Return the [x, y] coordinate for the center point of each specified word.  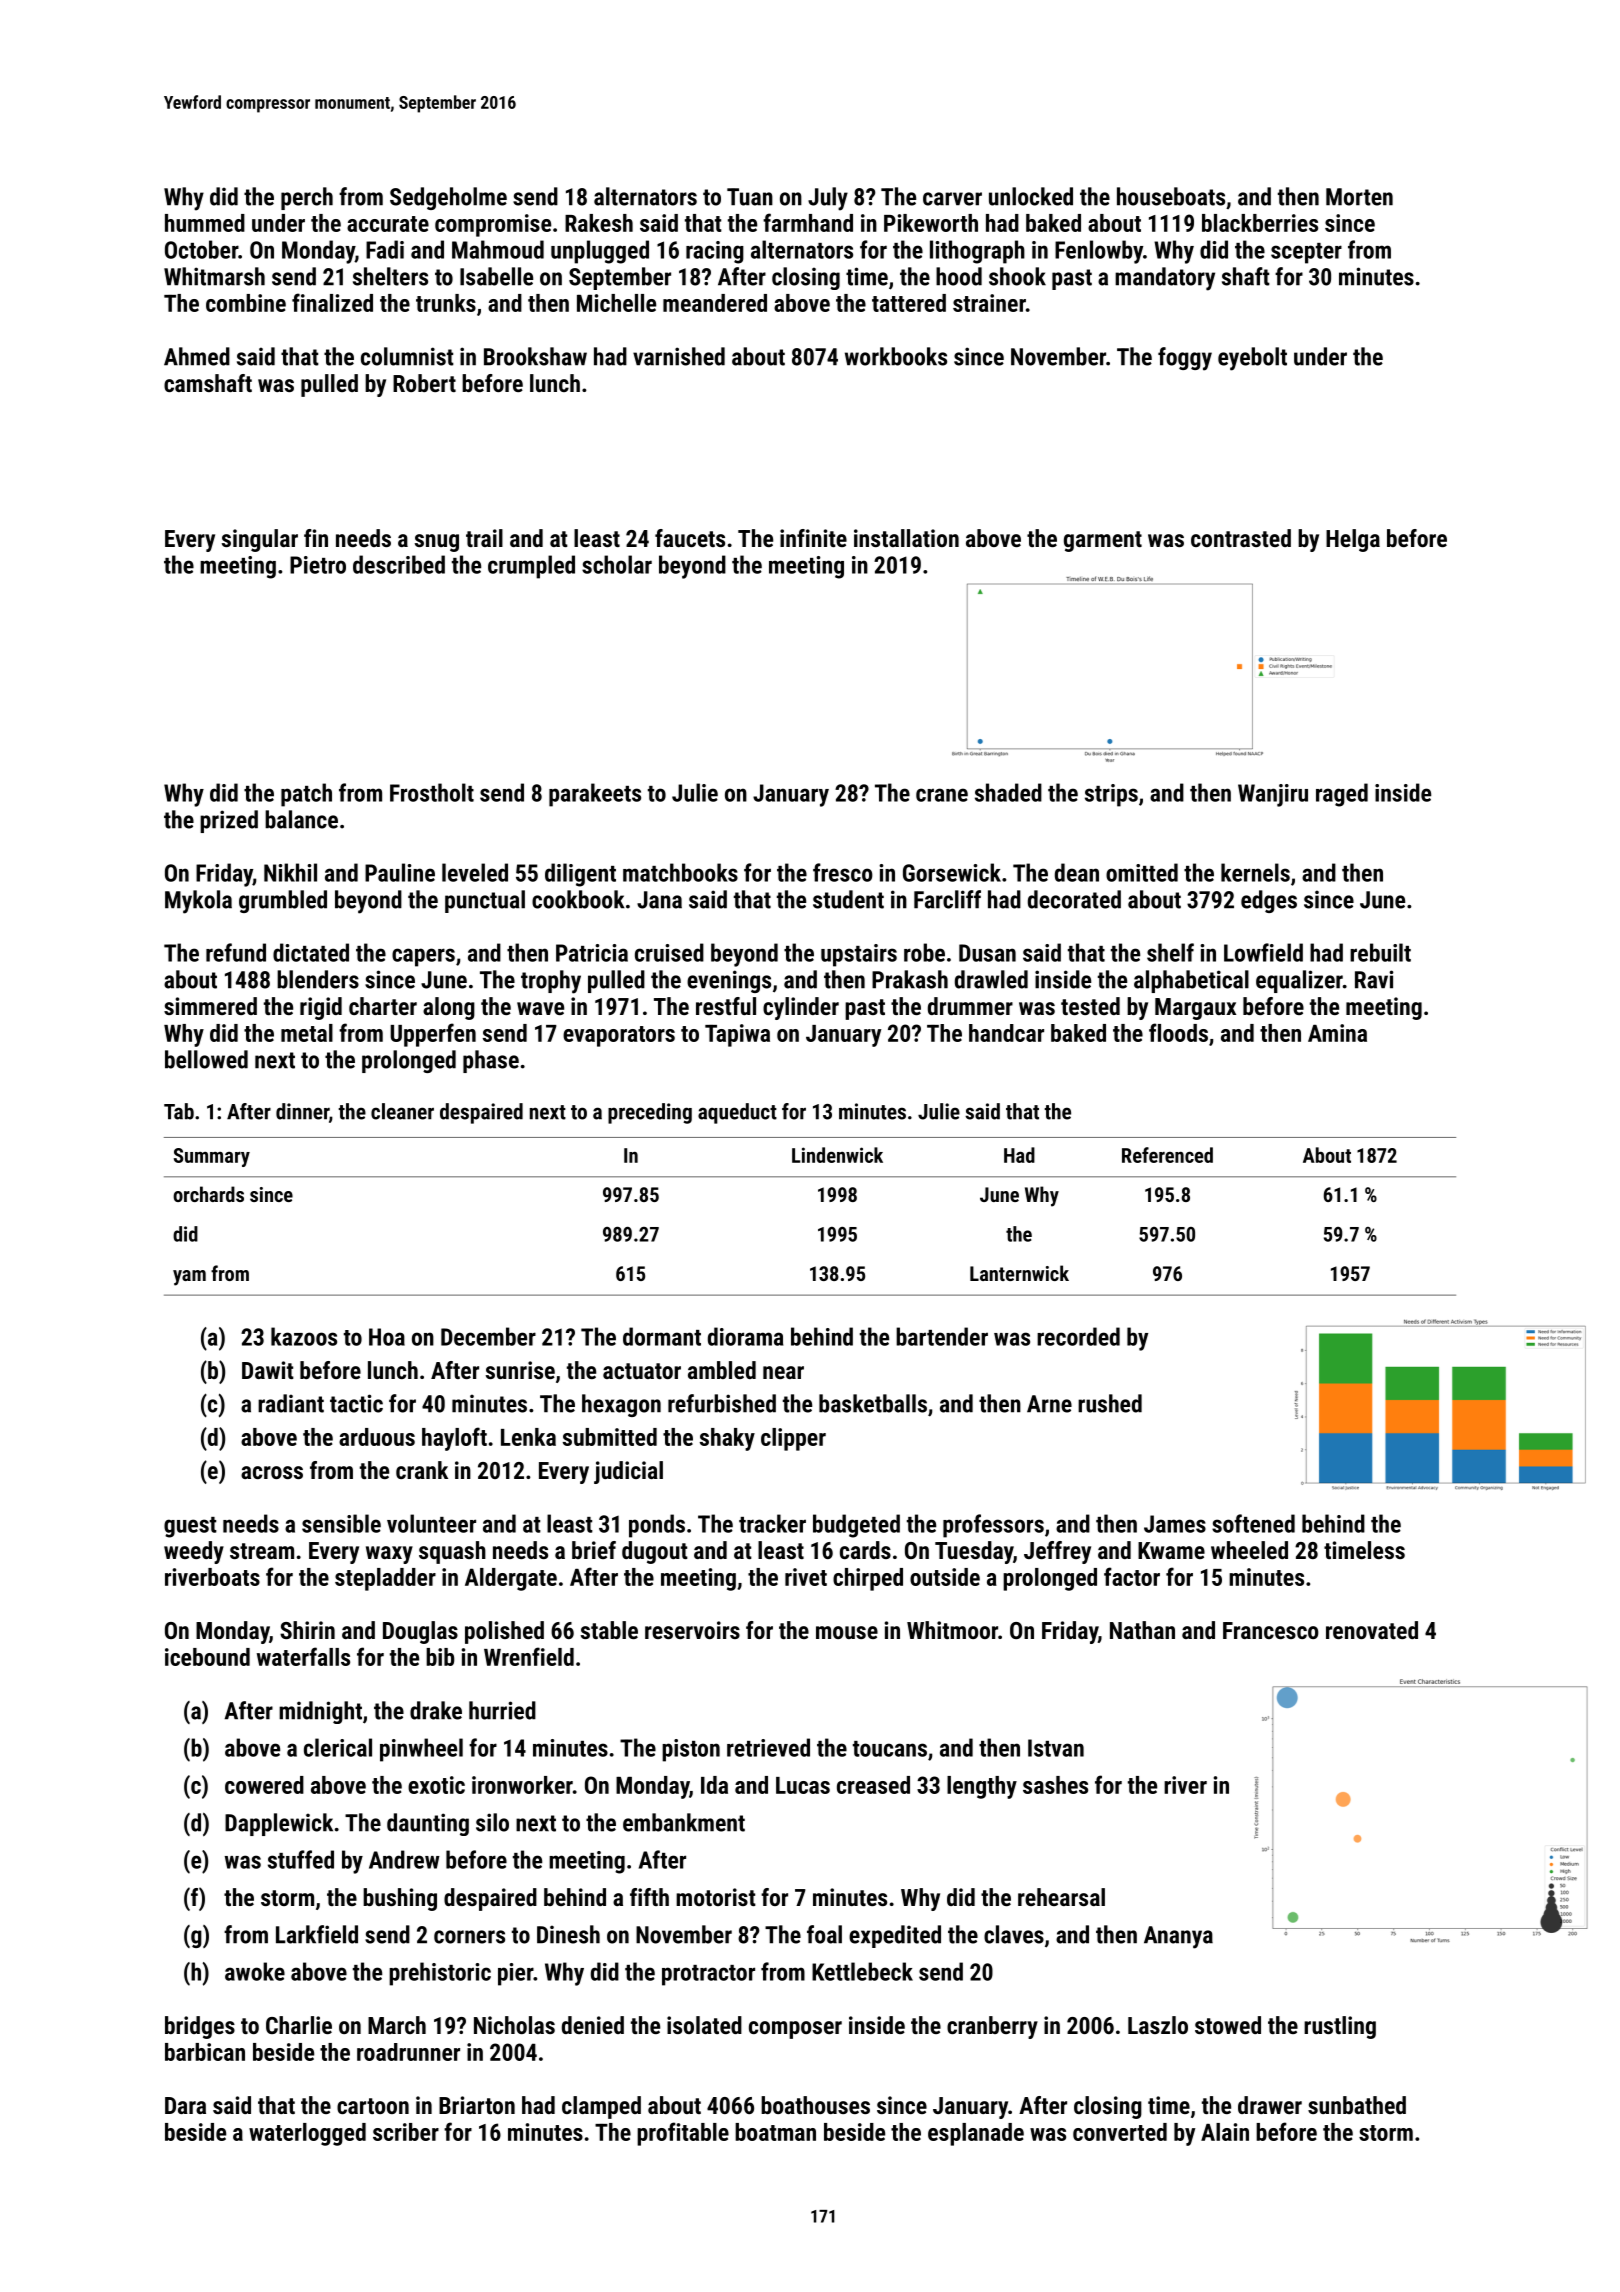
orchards [208, 1194]
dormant [662, 1336]
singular [260, 540]
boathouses [815, 2105]
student [848, 899]
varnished [679, 356]
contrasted [1241, 538]
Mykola [198, 902]
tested [1090, 1006]
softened [1253, 1523]
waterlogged [307, 2134]
